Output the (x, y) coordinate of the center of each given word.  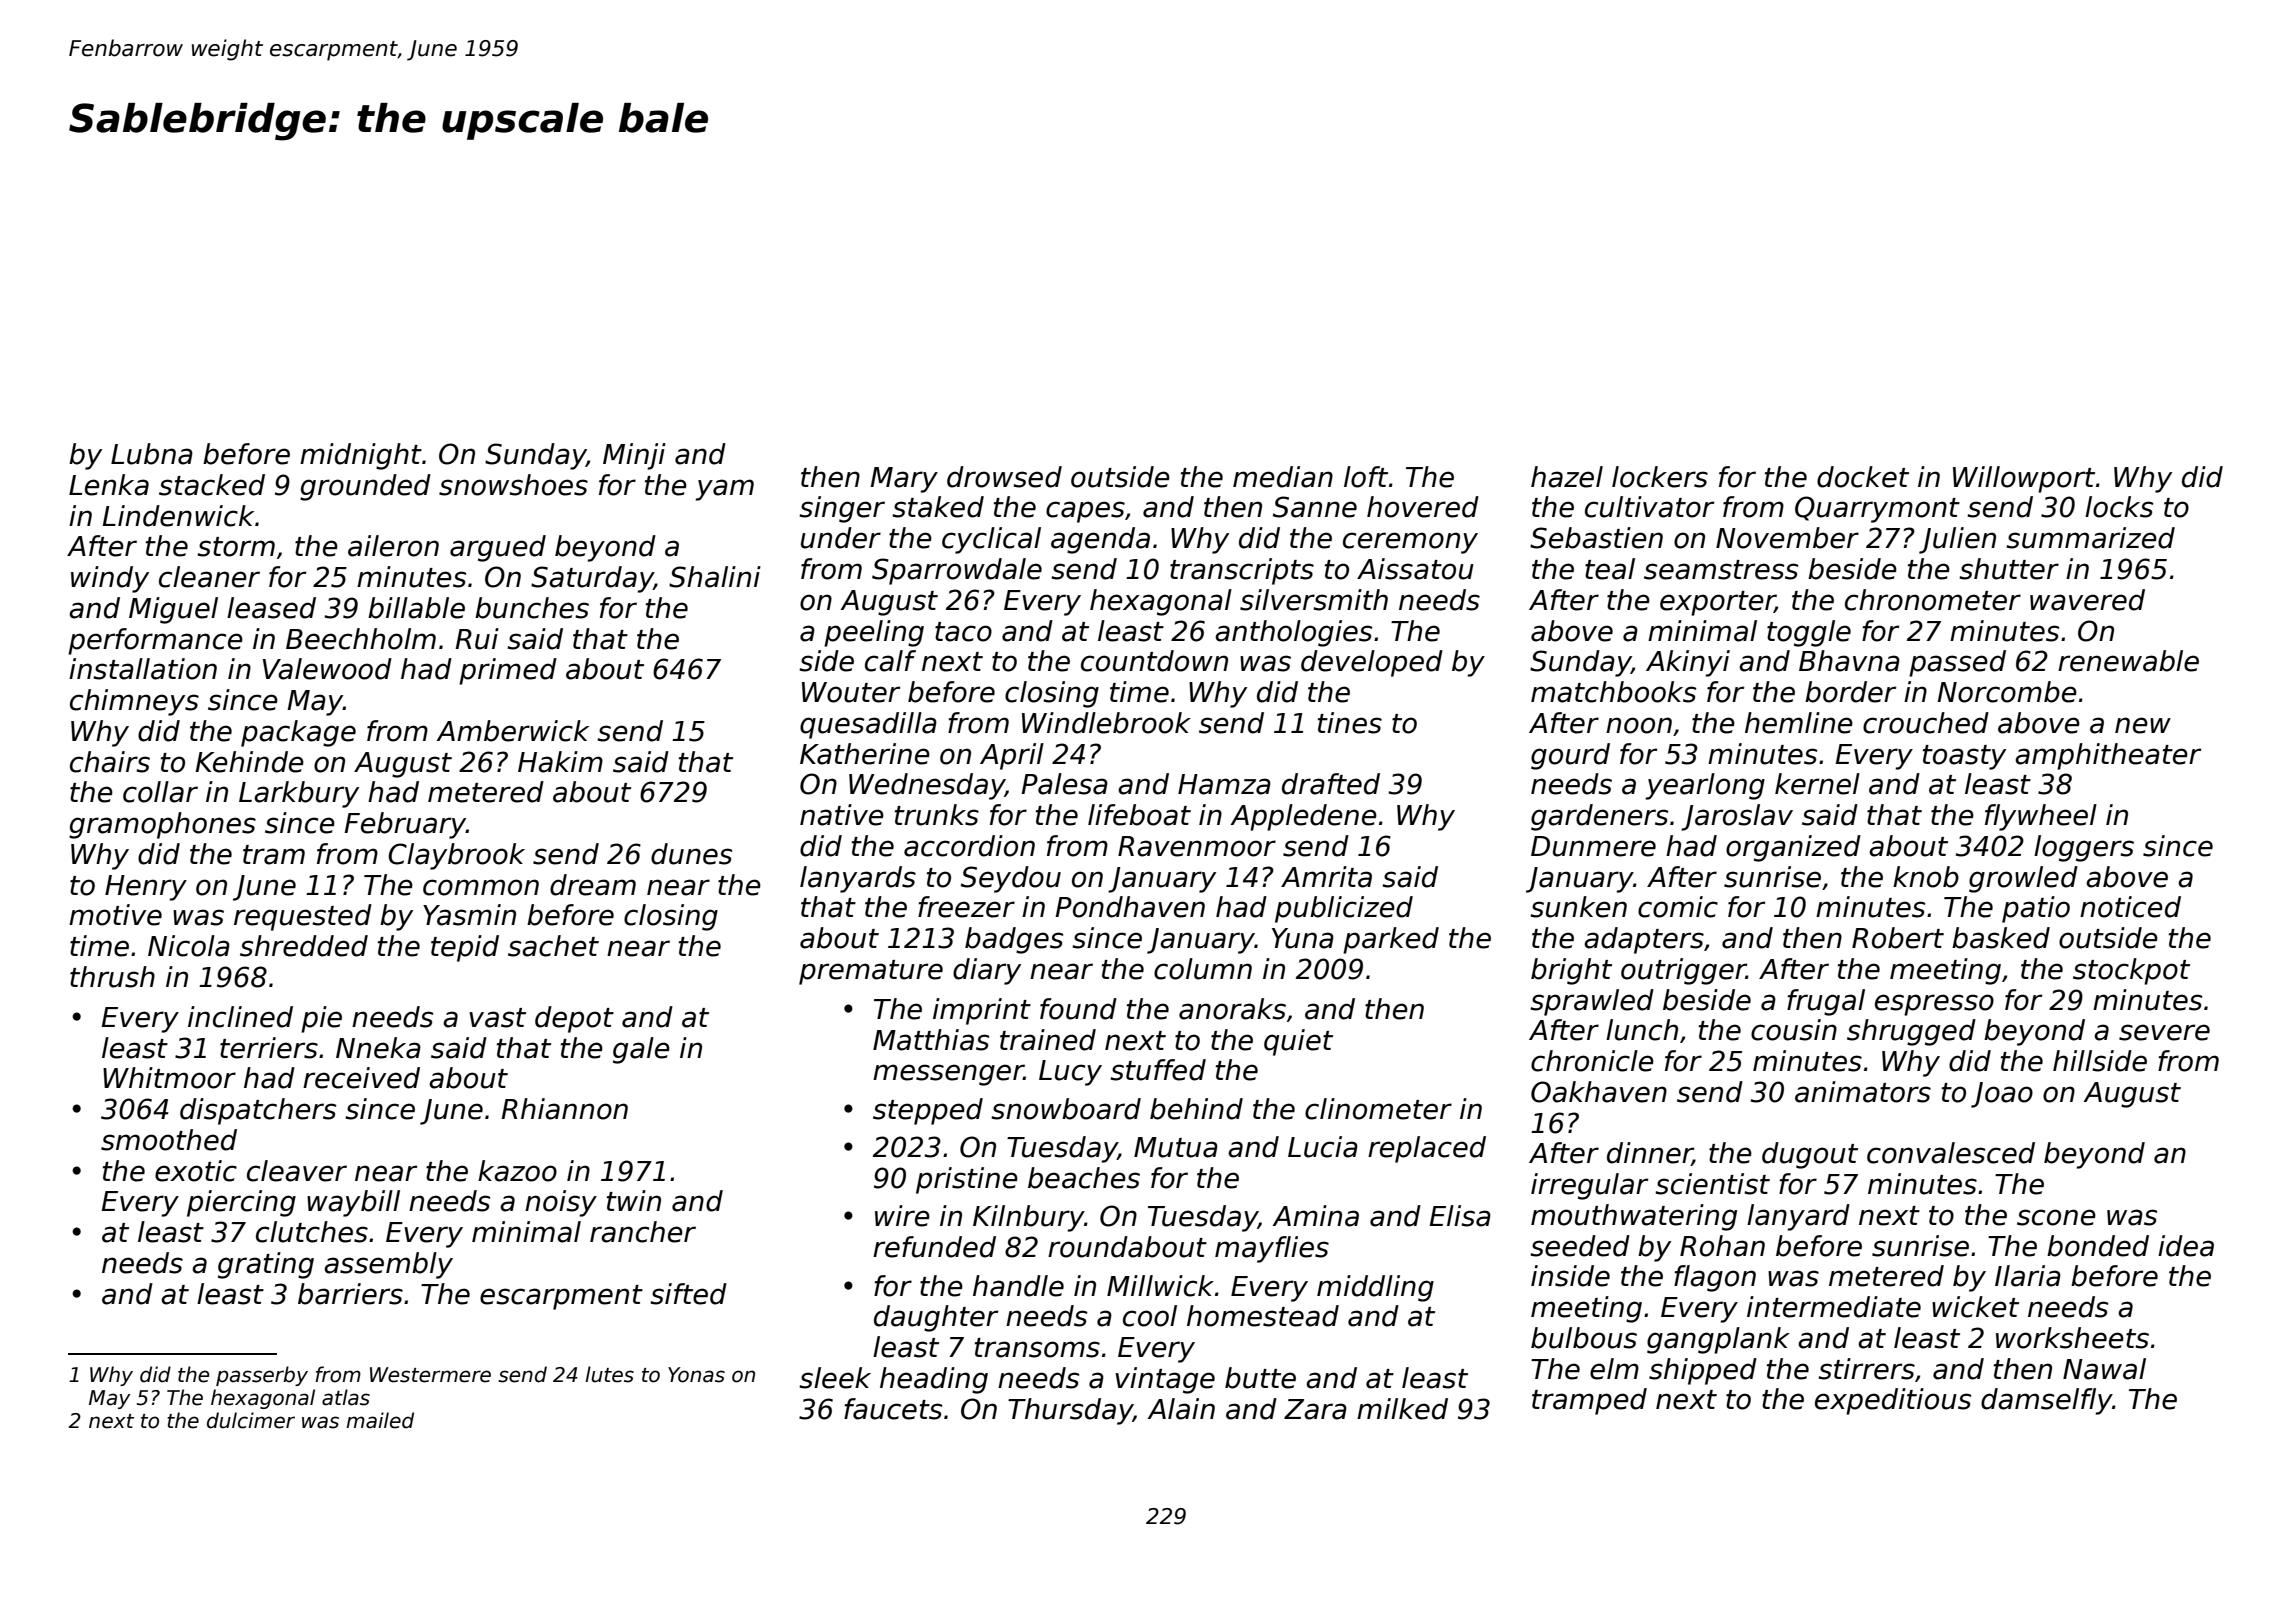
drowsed (1004, 477)
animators (1863, 1092)
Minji (634, 456)
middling (1375, 1288)
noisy (561, 1203)
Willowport (2024, 479)
